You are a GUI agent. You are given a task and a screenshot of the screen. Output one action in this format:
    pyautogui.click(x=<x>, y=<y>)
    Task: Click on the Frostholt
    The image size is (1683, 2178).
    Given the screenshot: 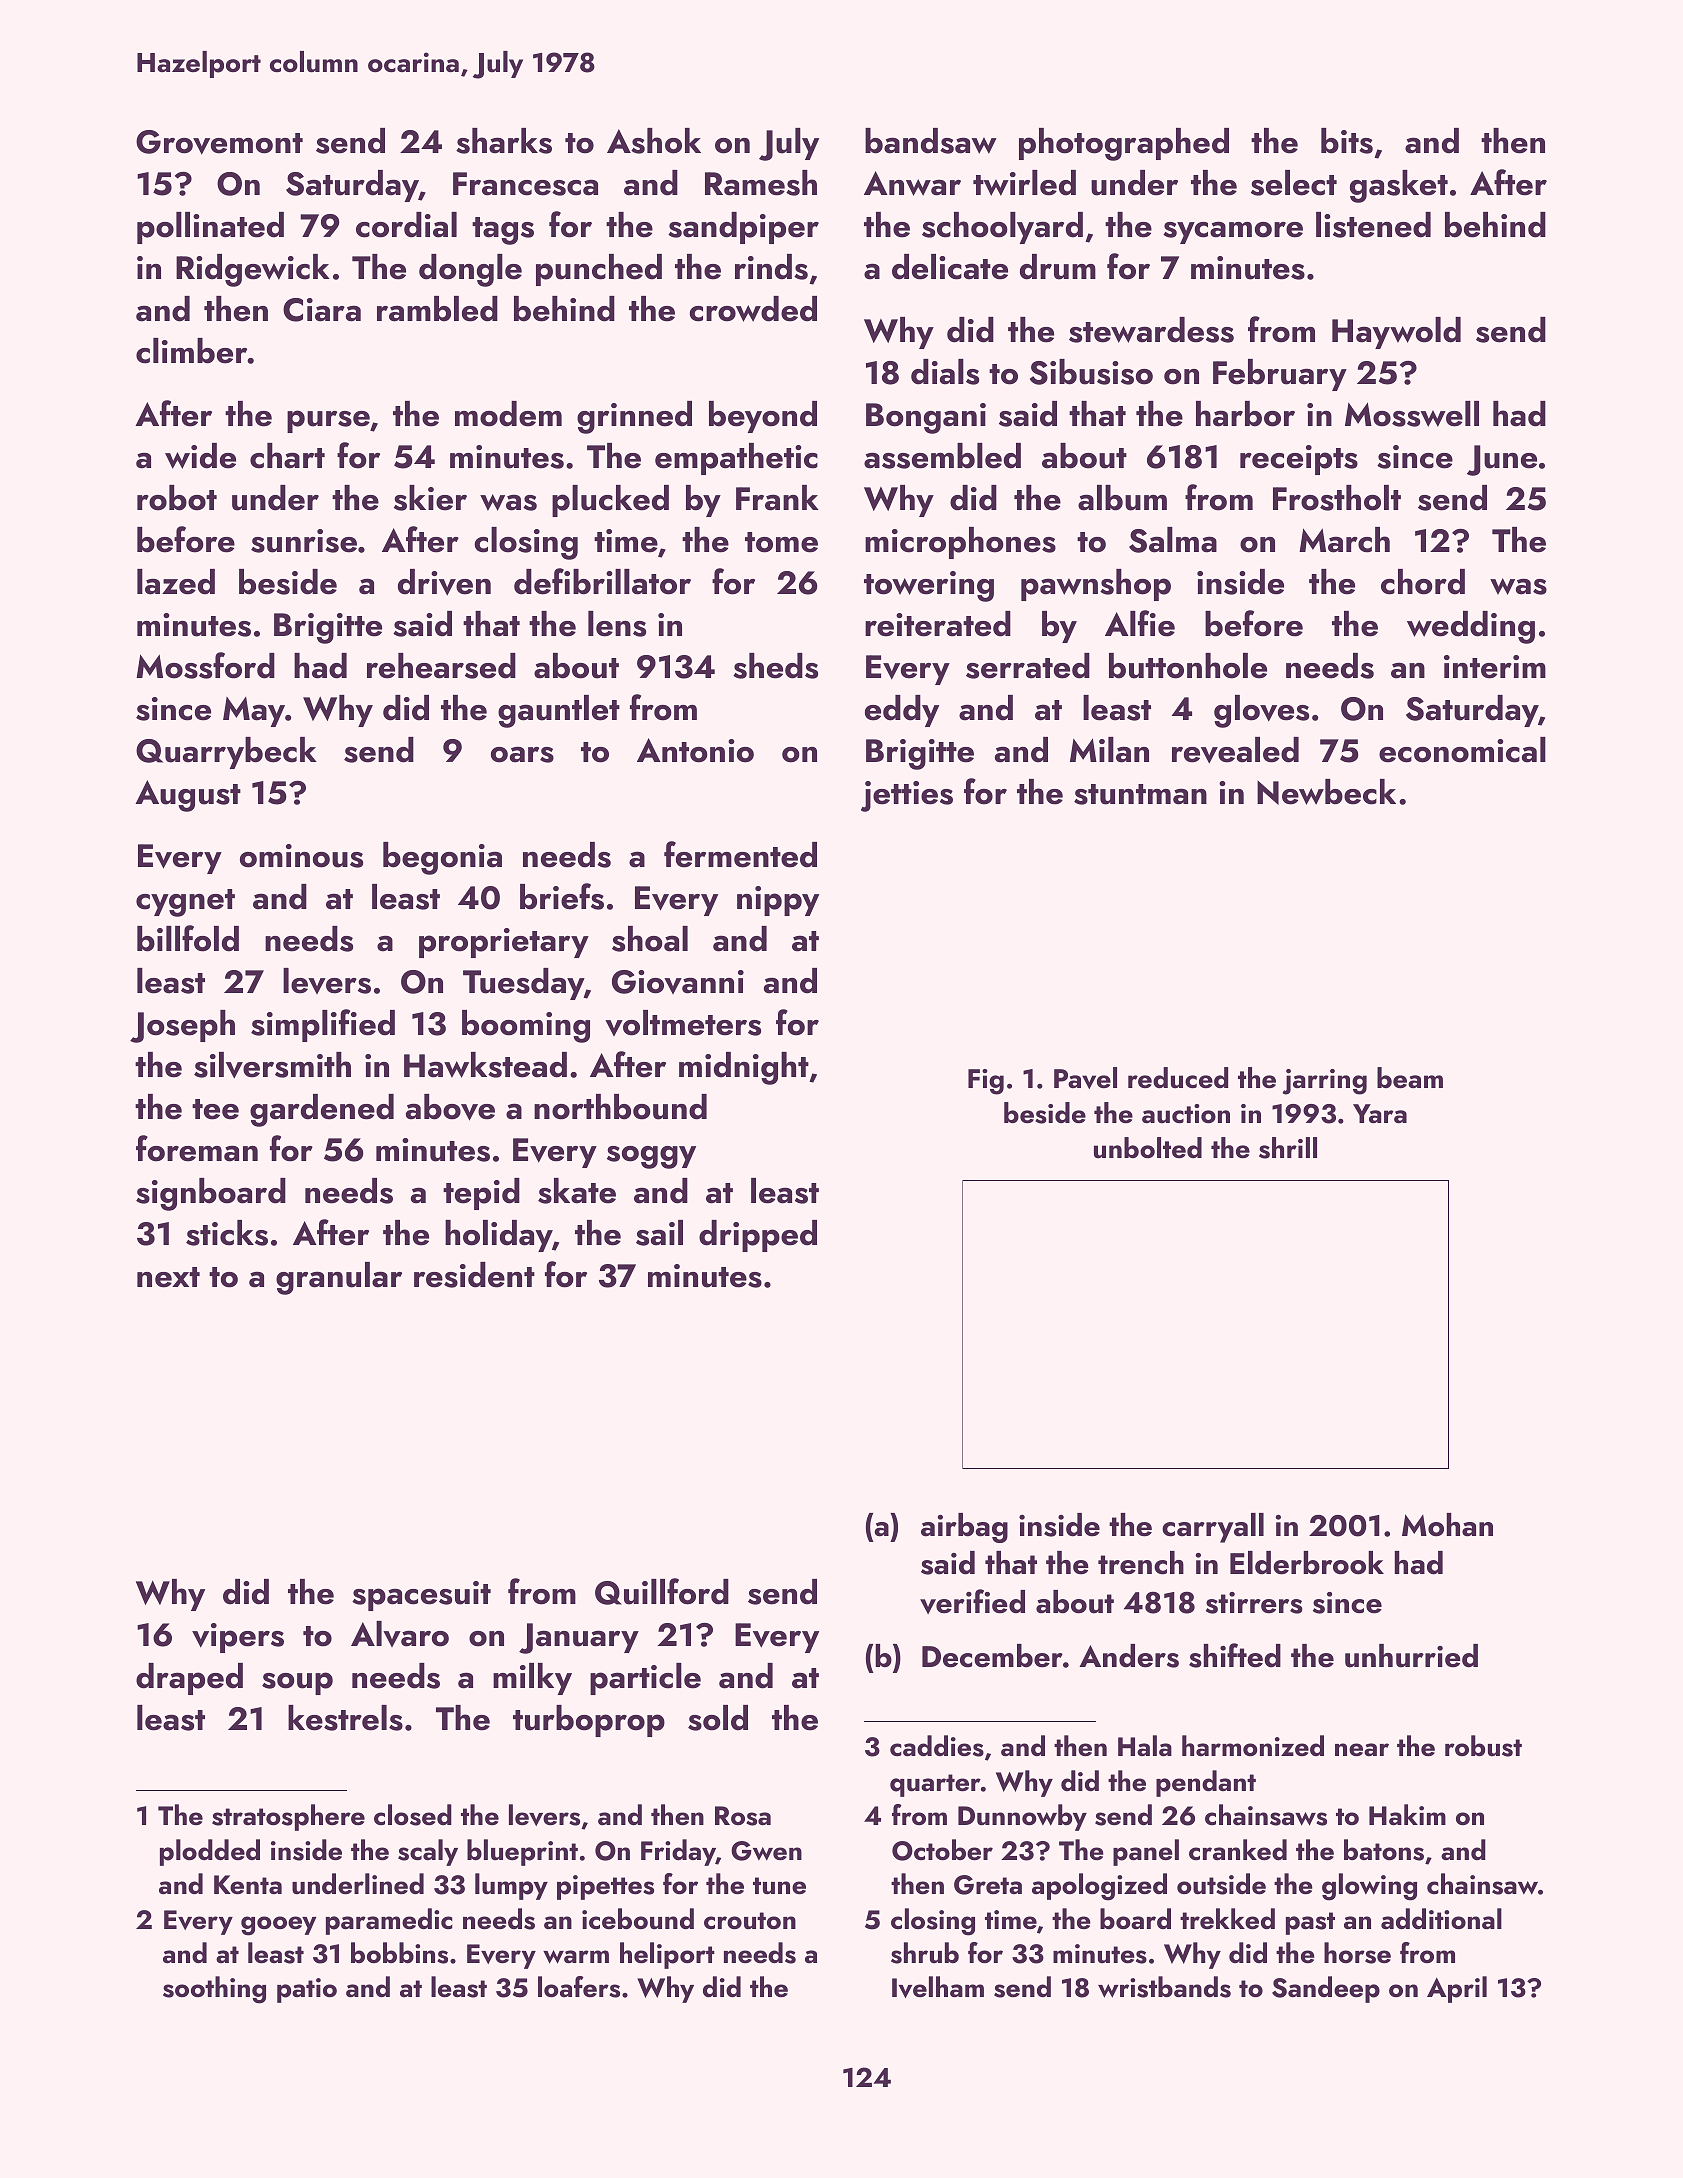 What is the action you would take?
    pyautogui.click(x=1337, y=498)
